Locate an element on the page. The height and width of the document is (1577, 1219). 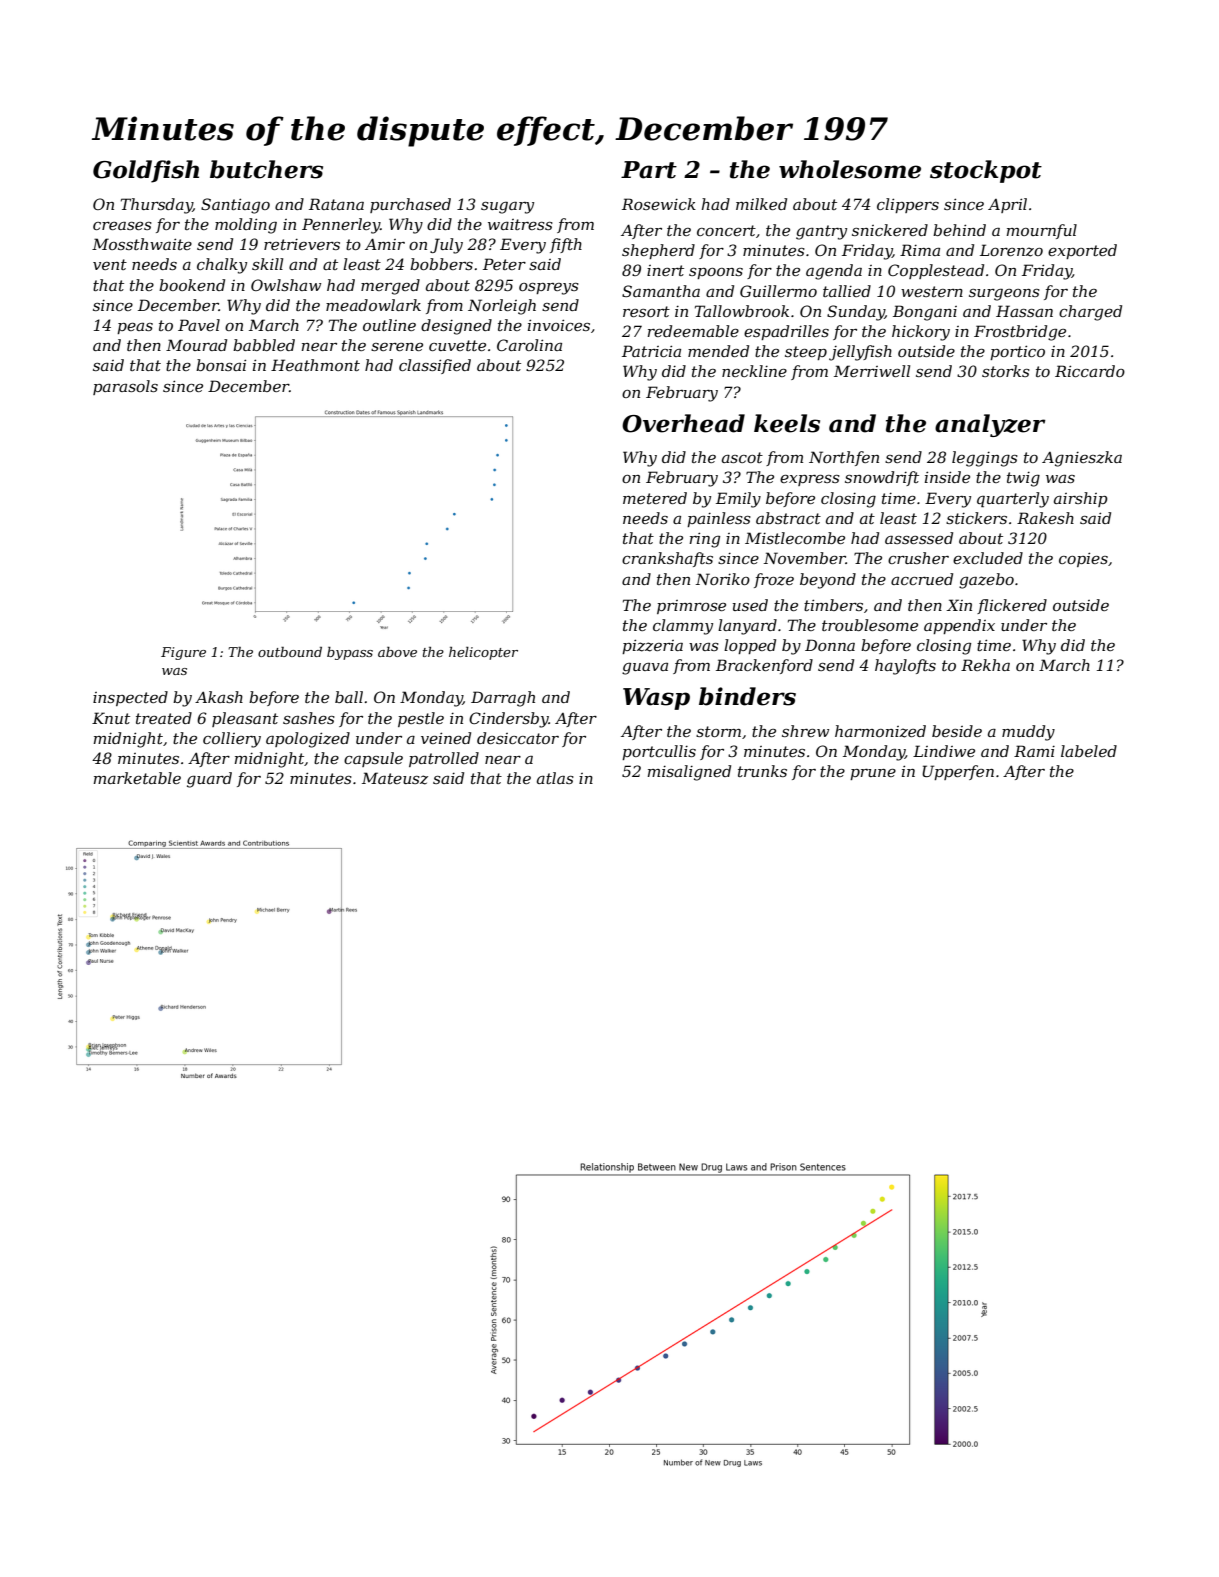
retrievers is located at coordinates (302, 244).
